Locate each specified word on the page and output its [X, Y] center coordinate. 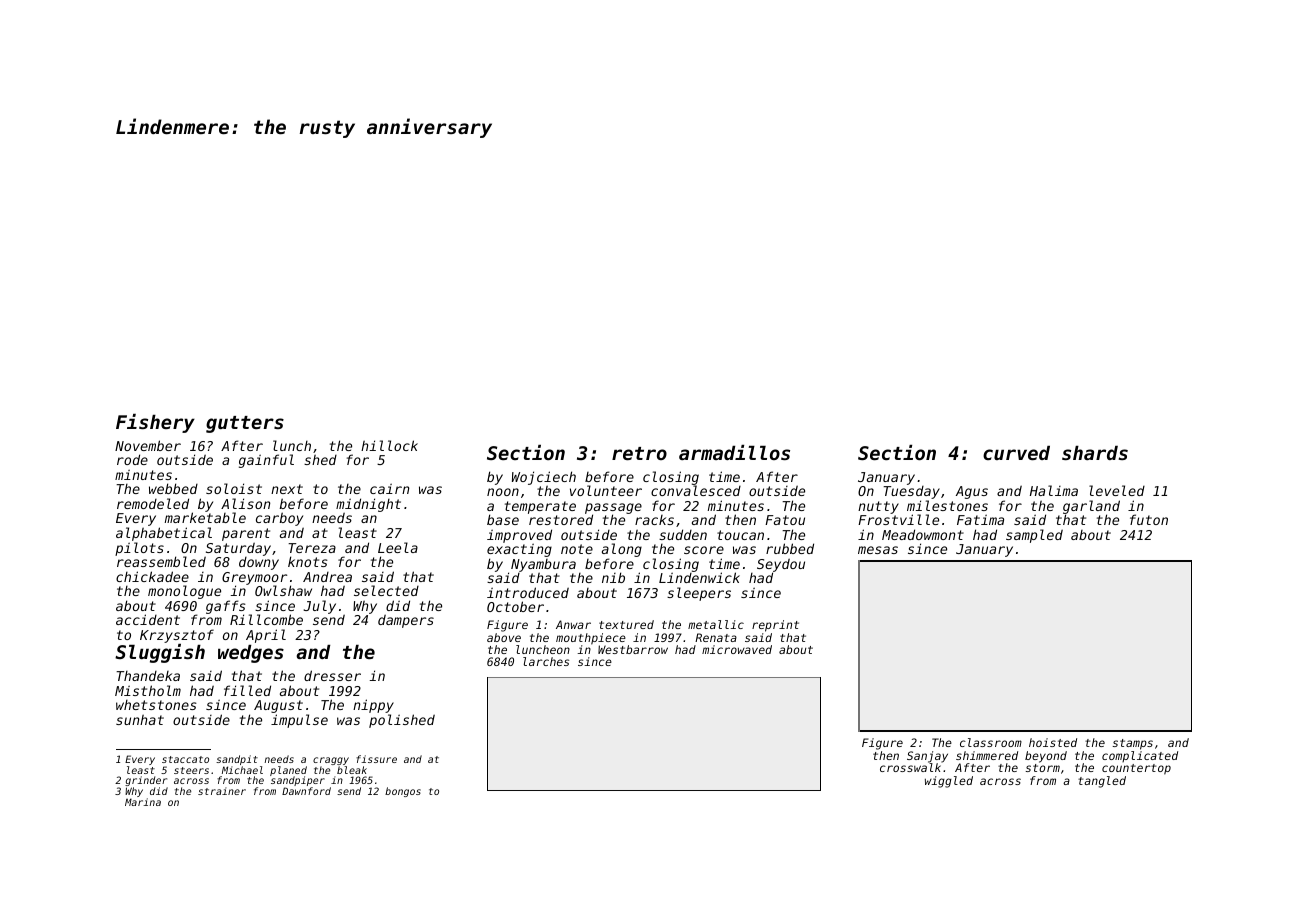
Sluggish [160, 653]
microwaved [737, 649]
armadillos [734, 452]
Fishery [155, 423]
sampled [1034, 536]
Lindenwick [699, 578]
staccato [185, 759]
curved [1016, 453]
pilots [139, 549]
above [504, 637]
